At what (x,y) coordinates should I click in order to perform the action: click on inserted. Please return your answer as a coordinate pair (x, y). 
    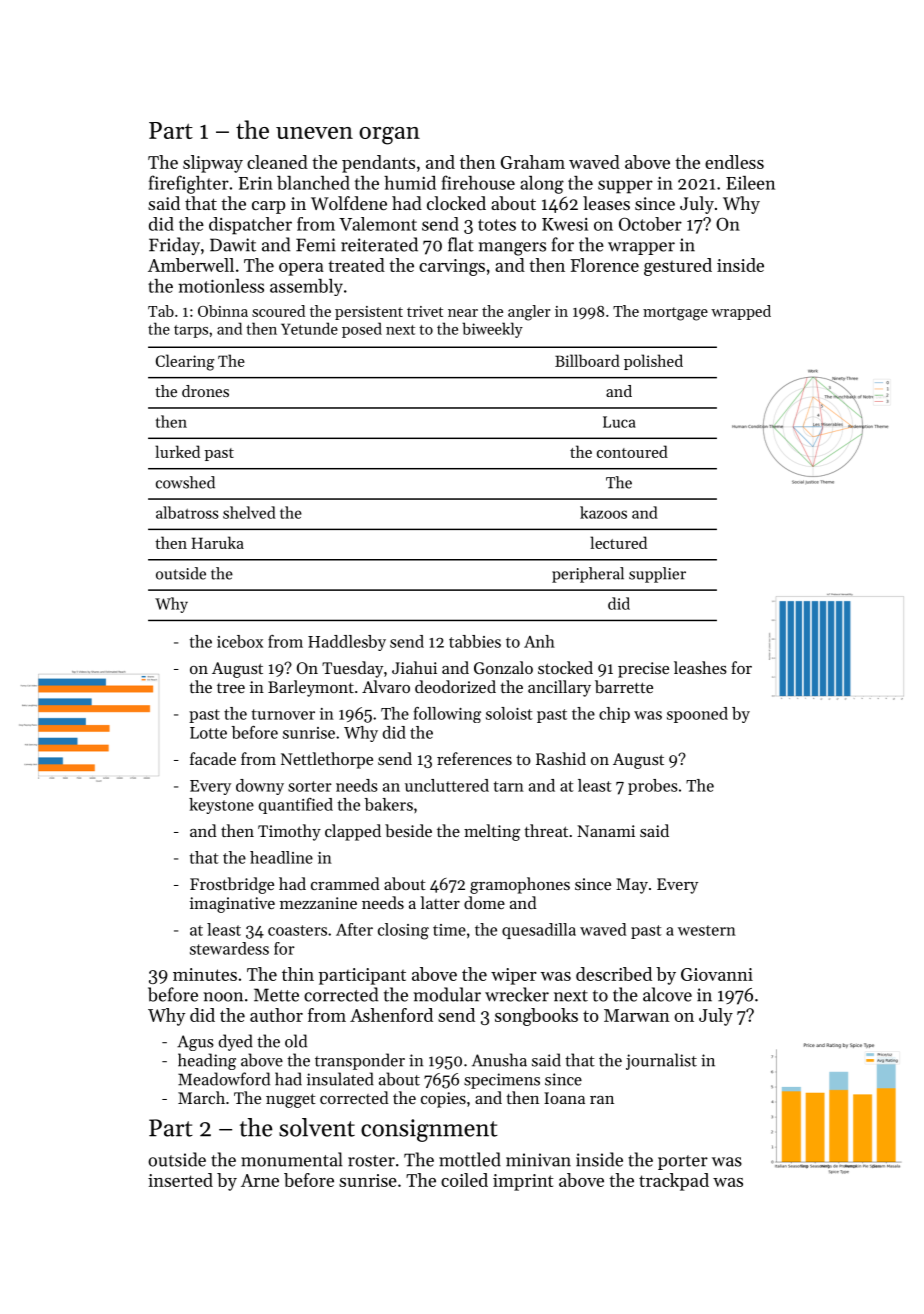
    Looking at the image, I should click on (180, 1180).
